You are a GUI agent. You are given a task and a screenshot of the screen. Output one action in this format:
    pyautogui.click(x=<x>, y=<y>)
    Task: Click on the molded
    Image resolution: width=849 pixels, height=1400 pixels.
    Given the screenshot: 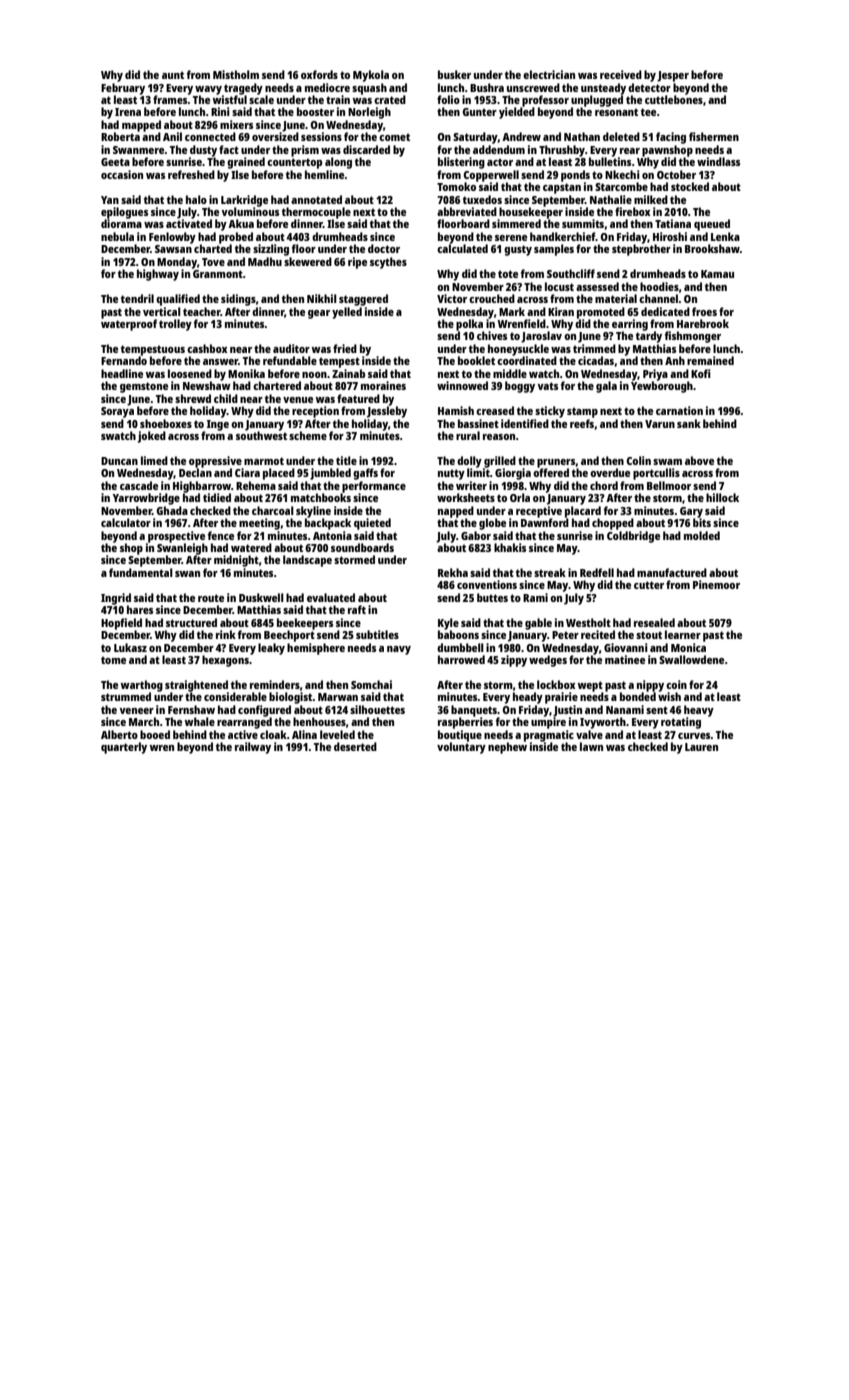 What is the action you would take?
    pyautogui.click(x=702, y=535)
